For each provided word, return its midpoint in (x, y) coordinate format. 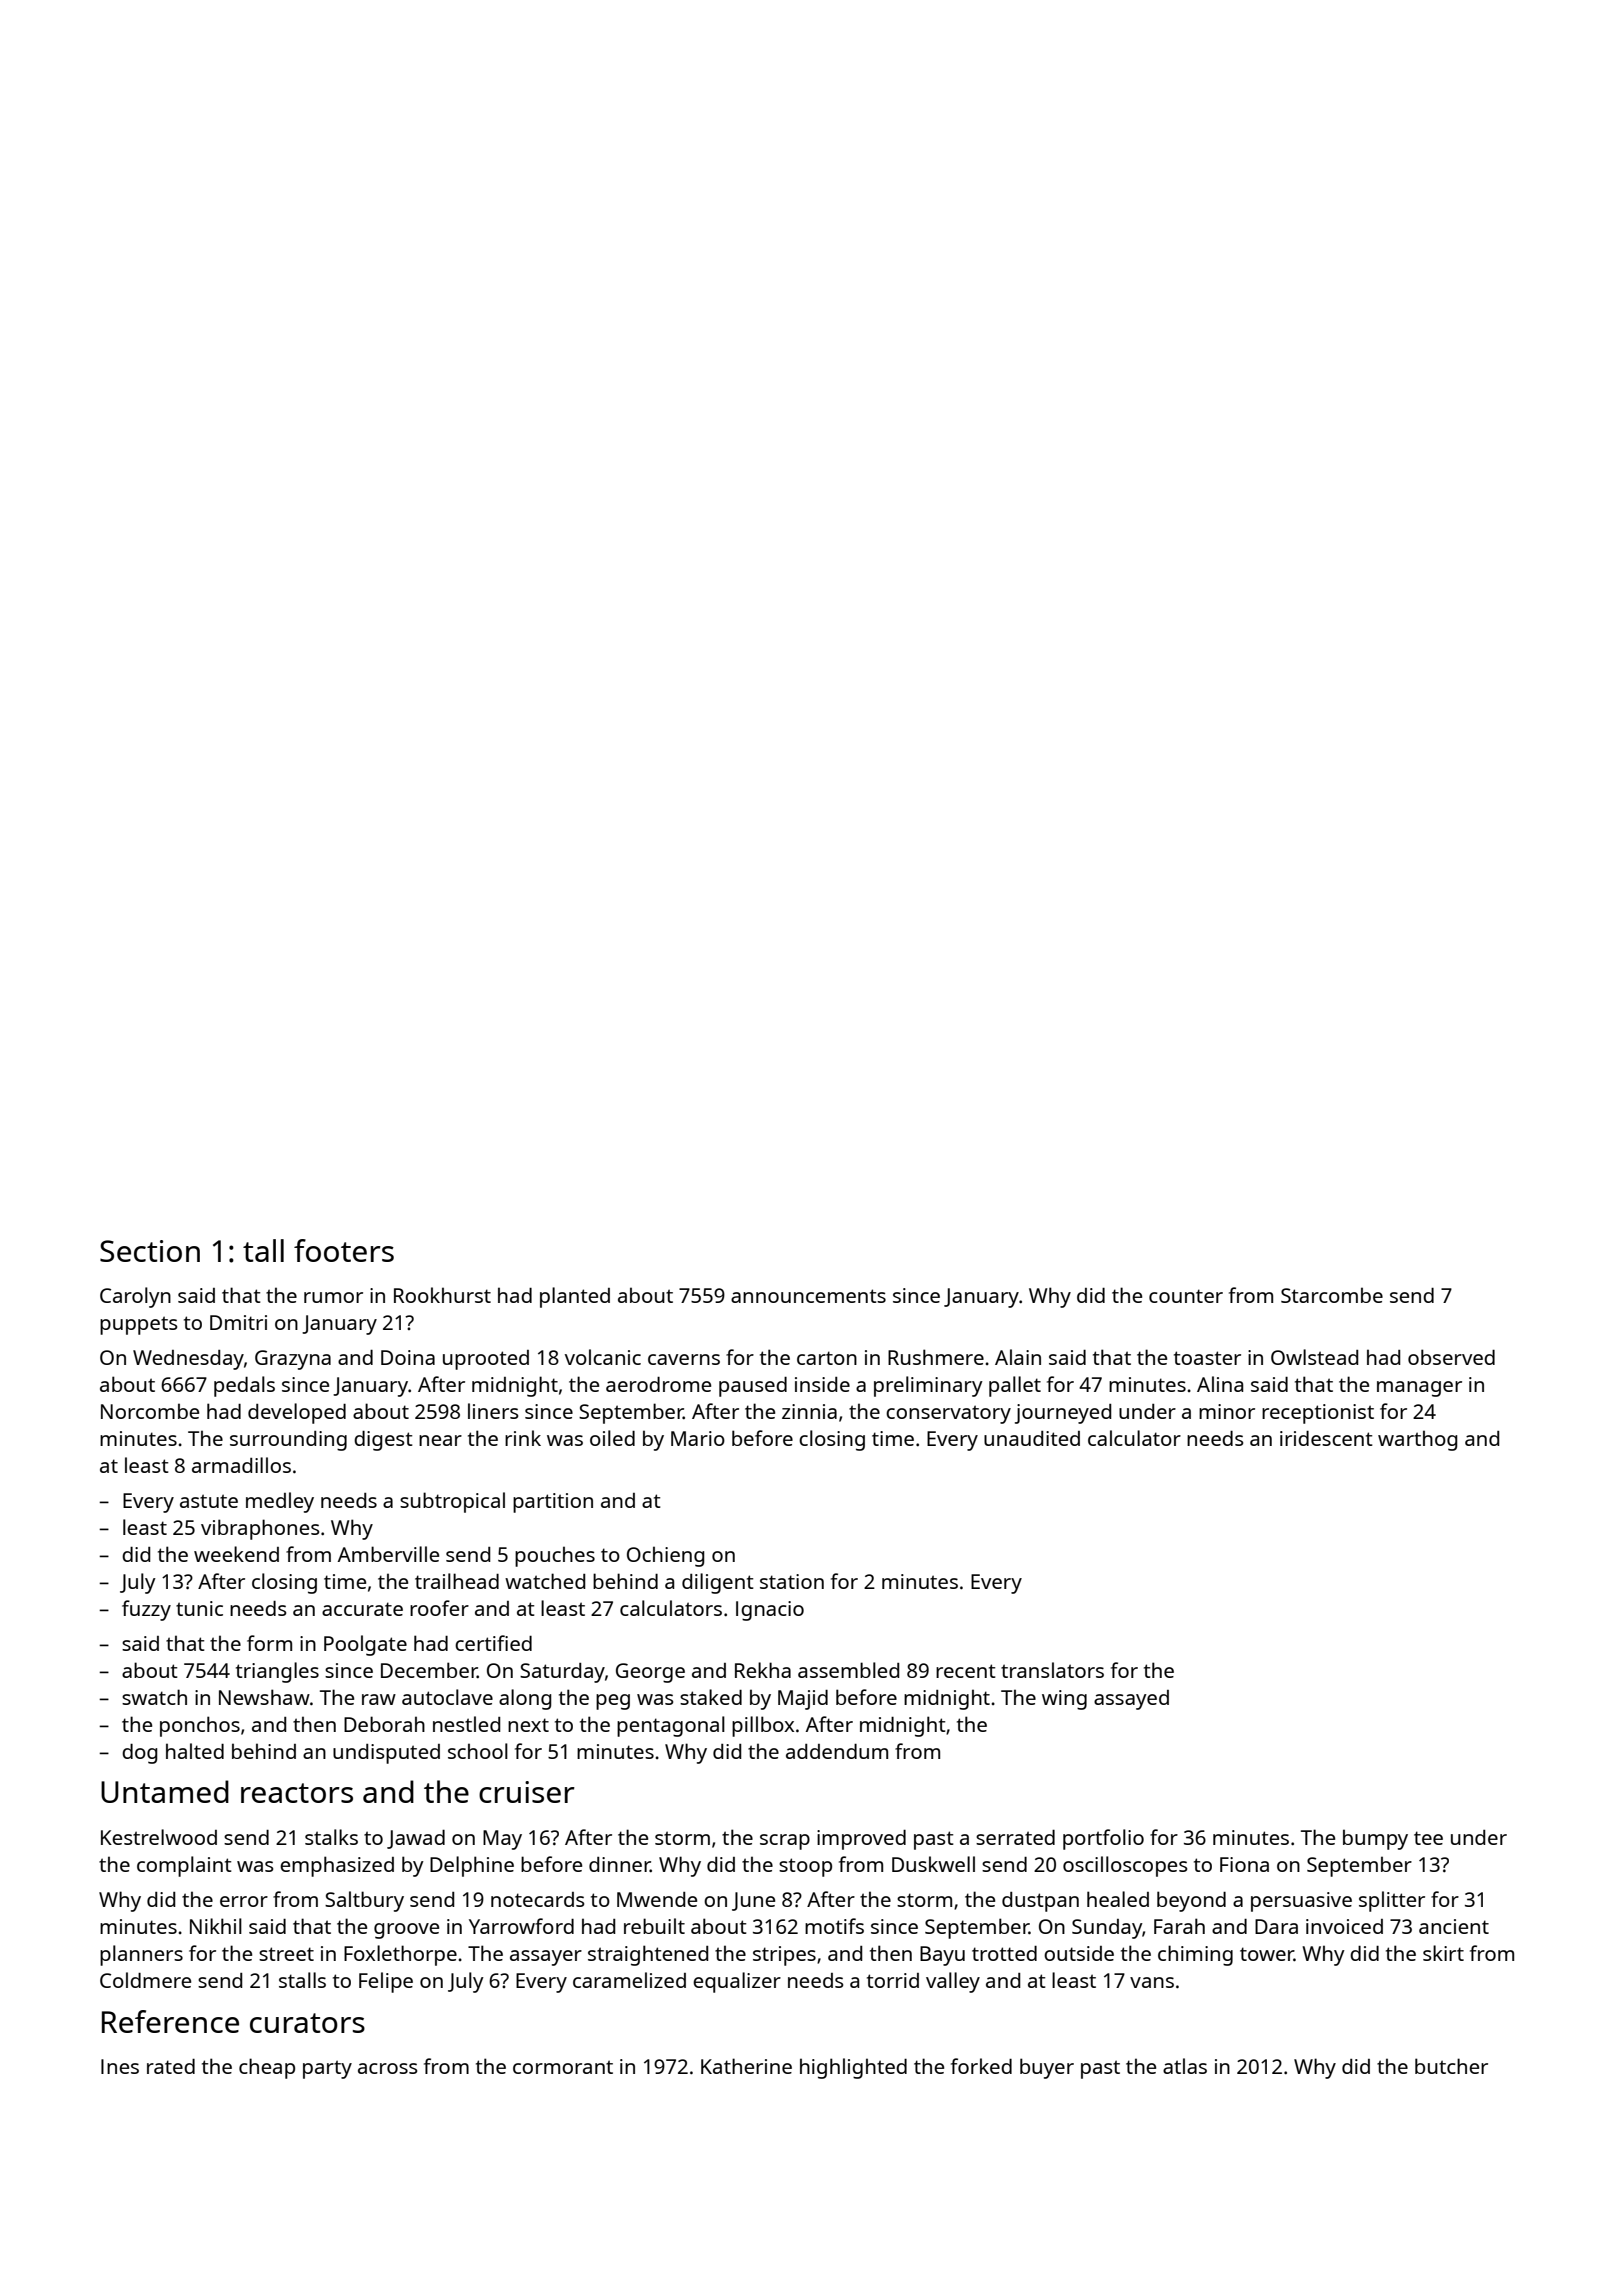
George (650, 1673)
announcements (808, 1296)
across (387, 2068)
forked (981, 2066)
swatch (154, 1697)
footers (344, 1250)
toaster (1207, 1358)
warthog (1417, 1440)
